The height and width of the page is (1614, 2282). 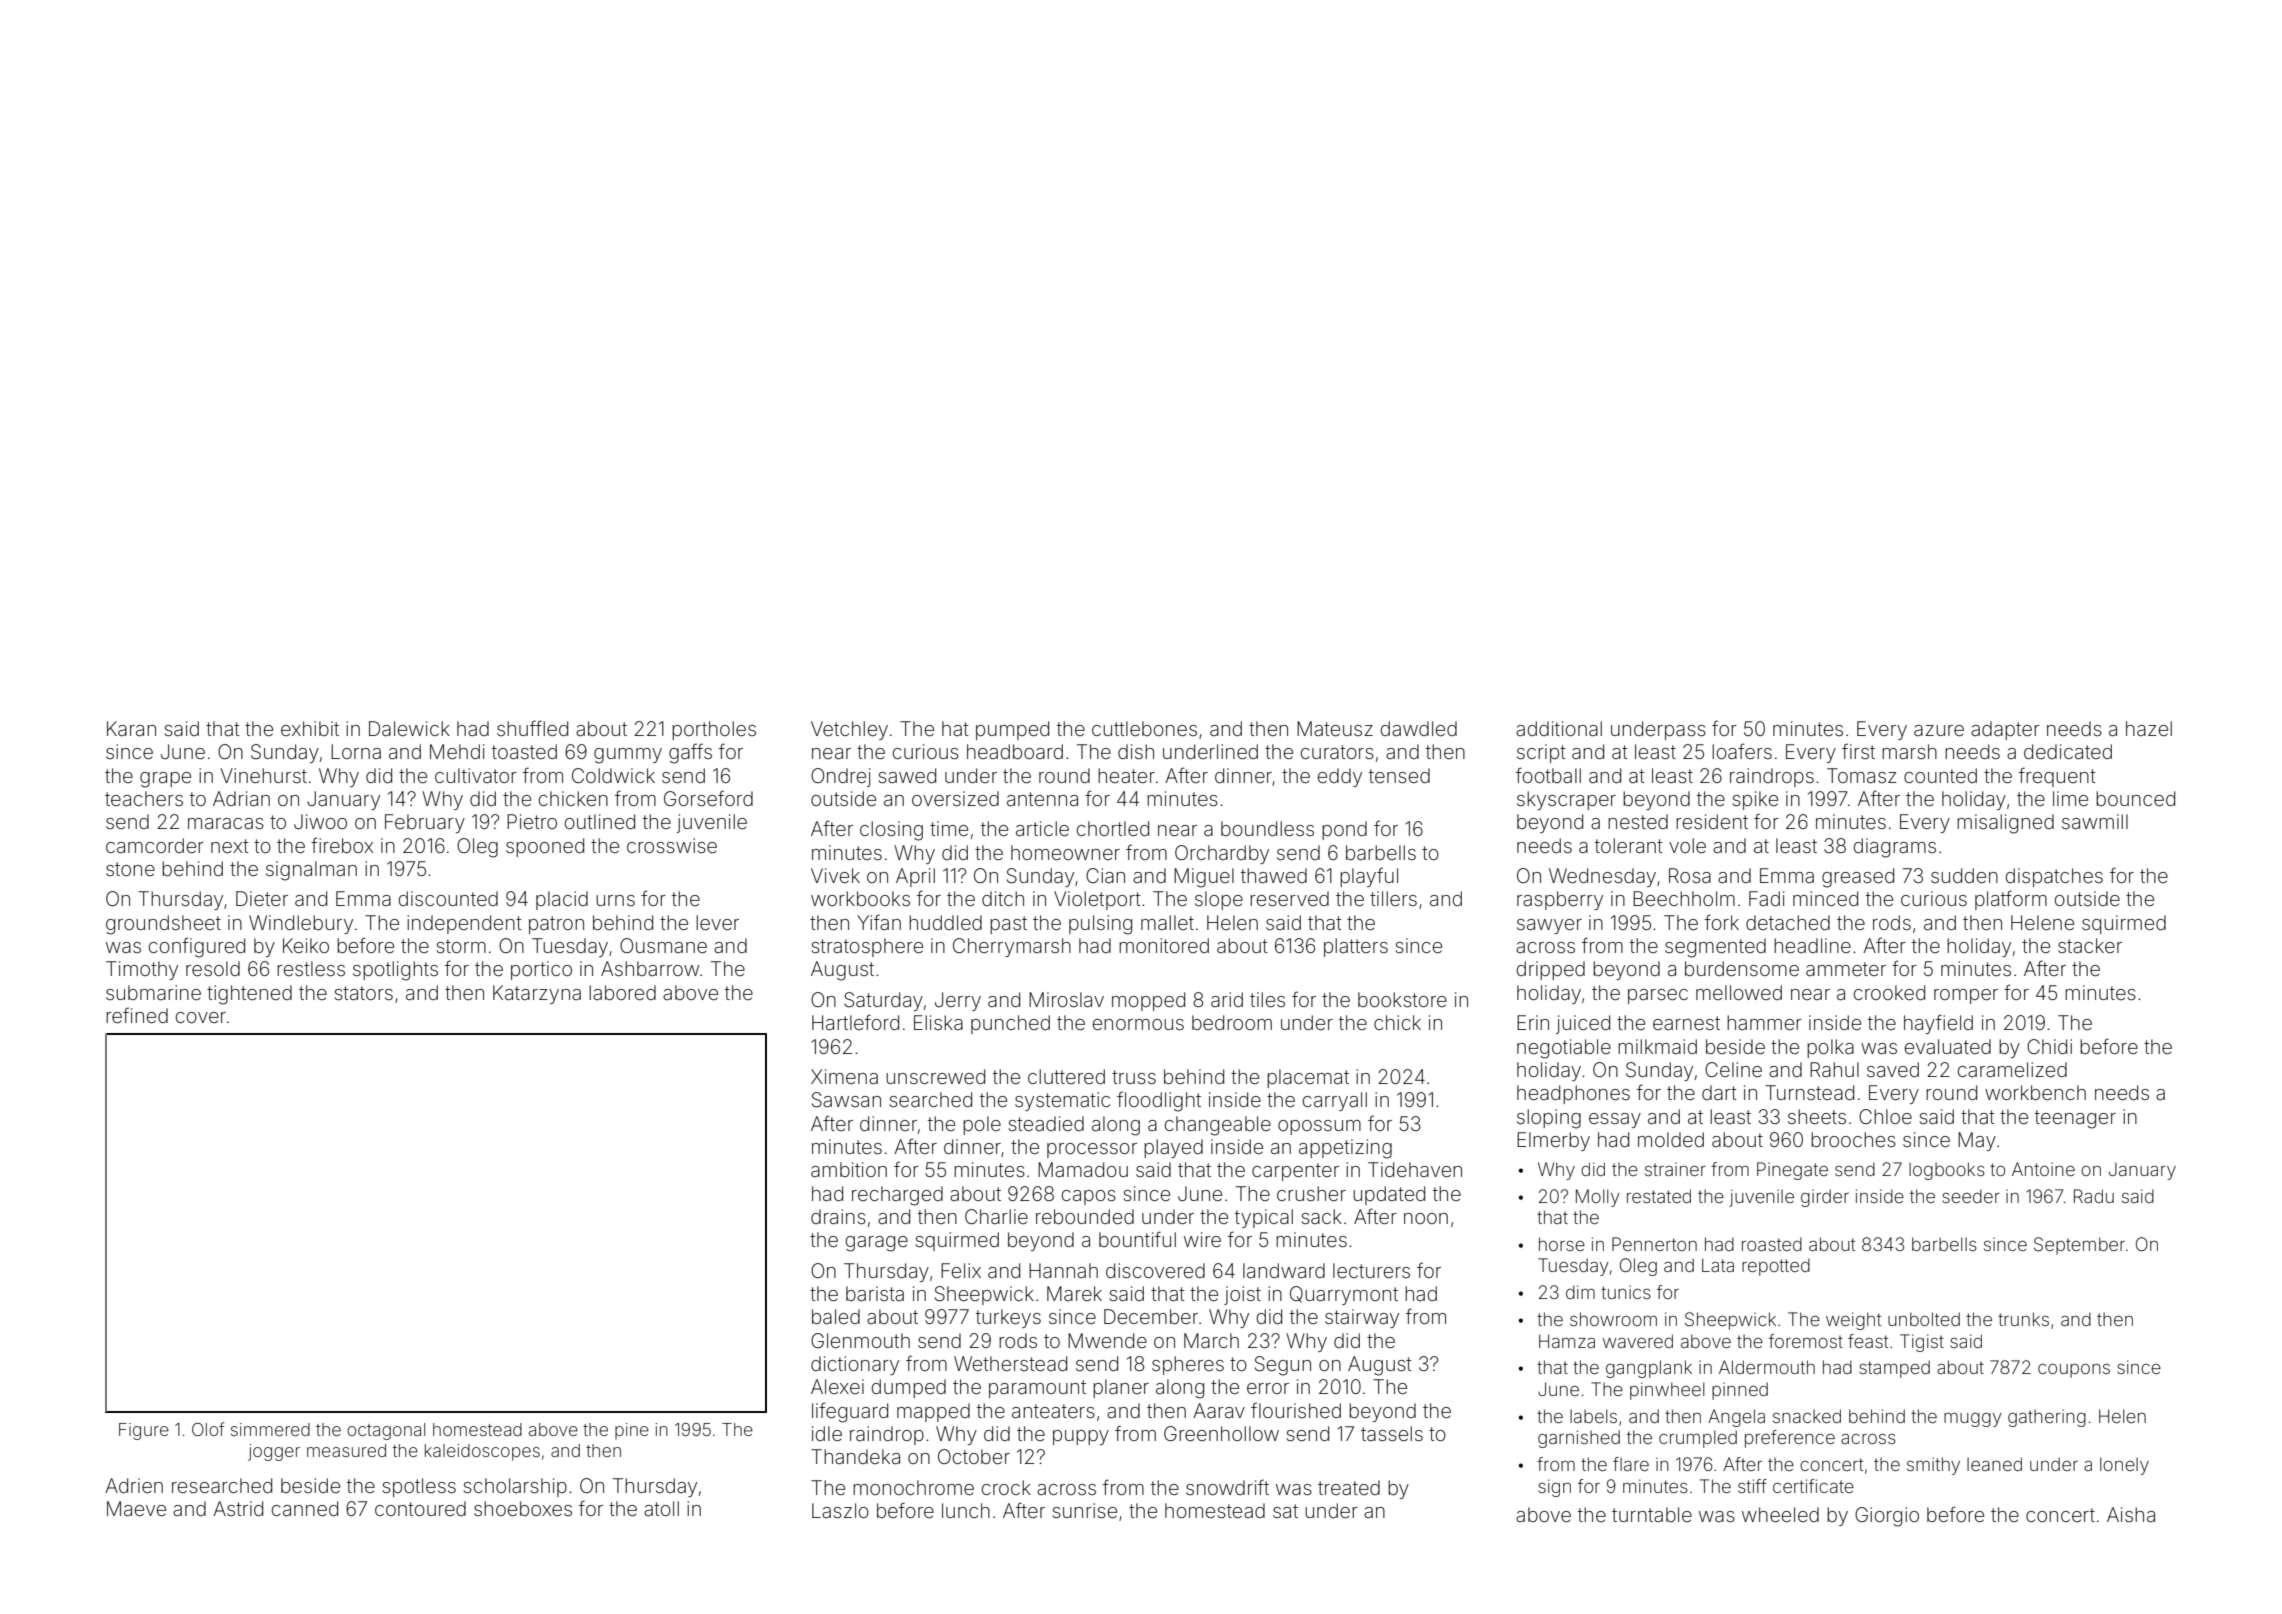 I want to click on azure, so click(x=1939, y=730).
